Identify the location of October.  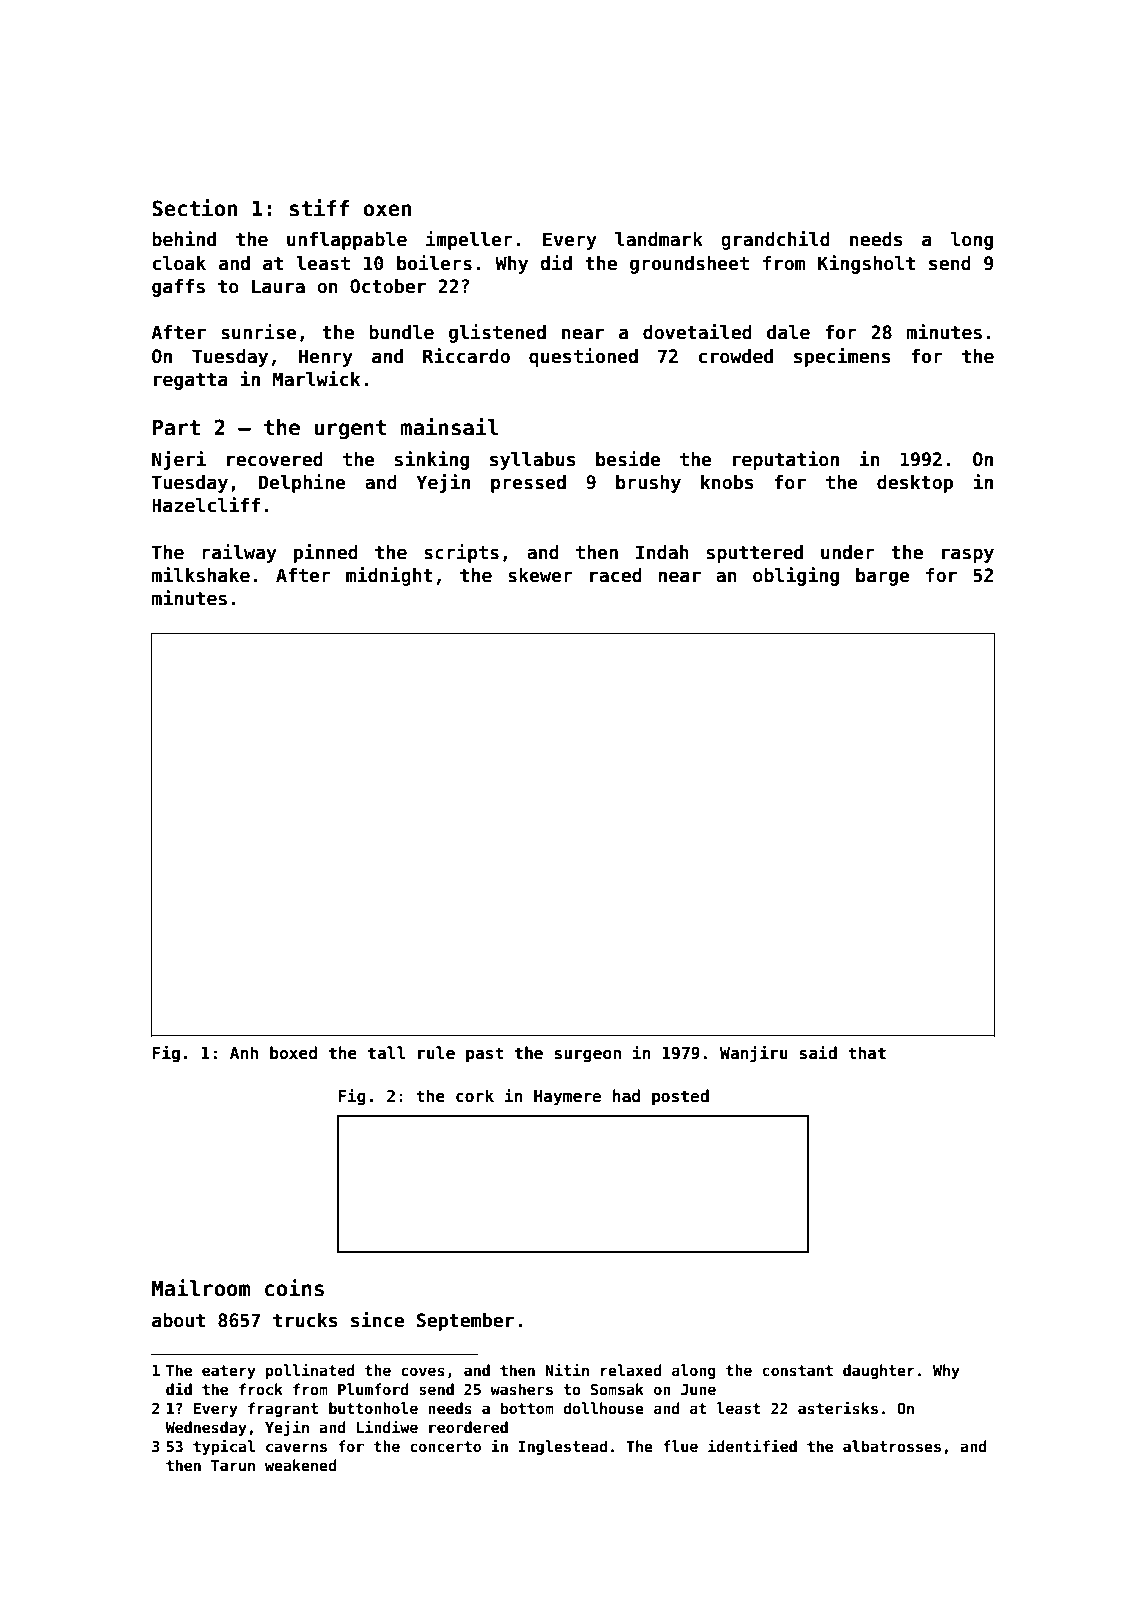
(388, 286).
